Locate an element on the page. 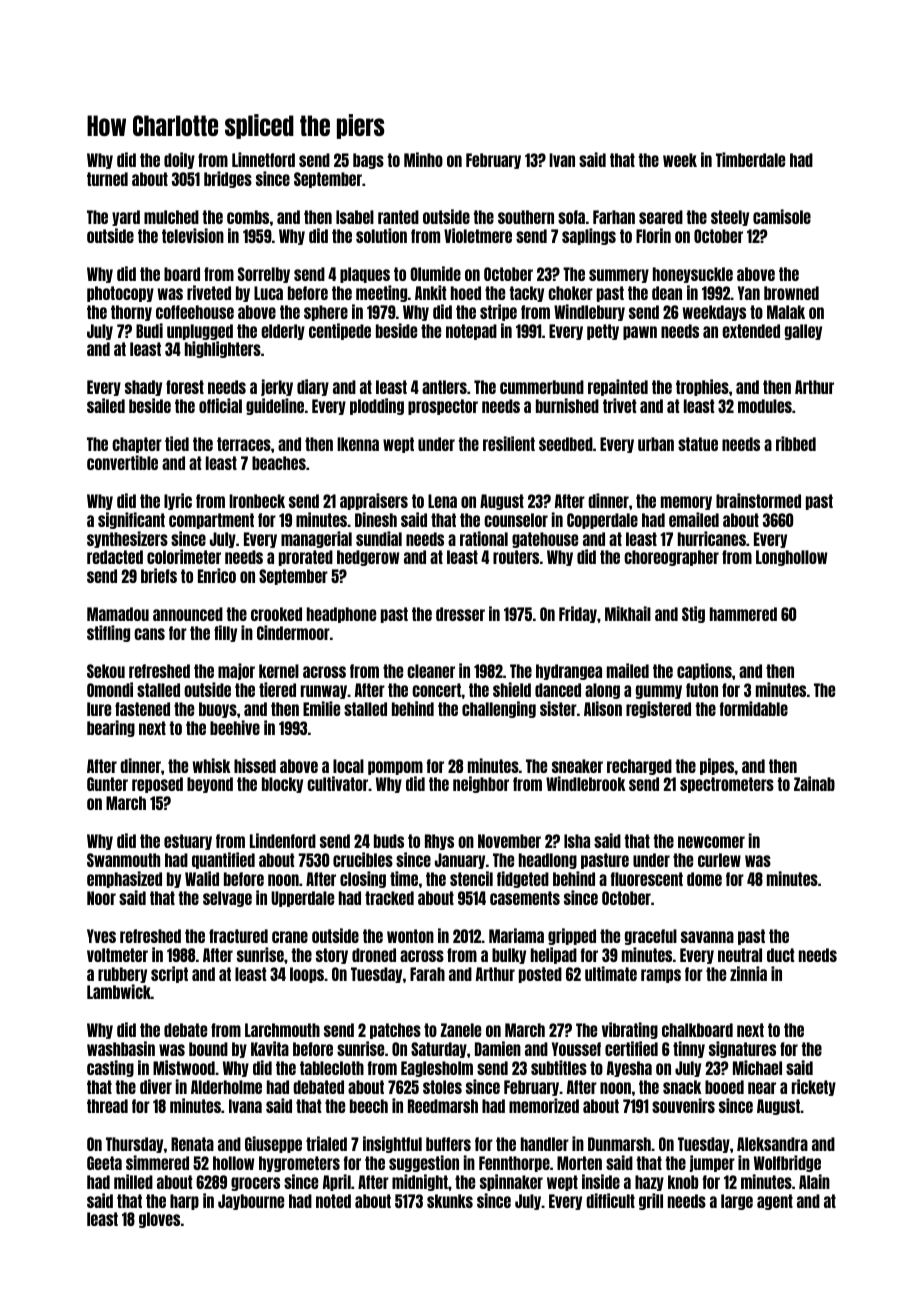  riveted is located at coordinates (209, 292).
